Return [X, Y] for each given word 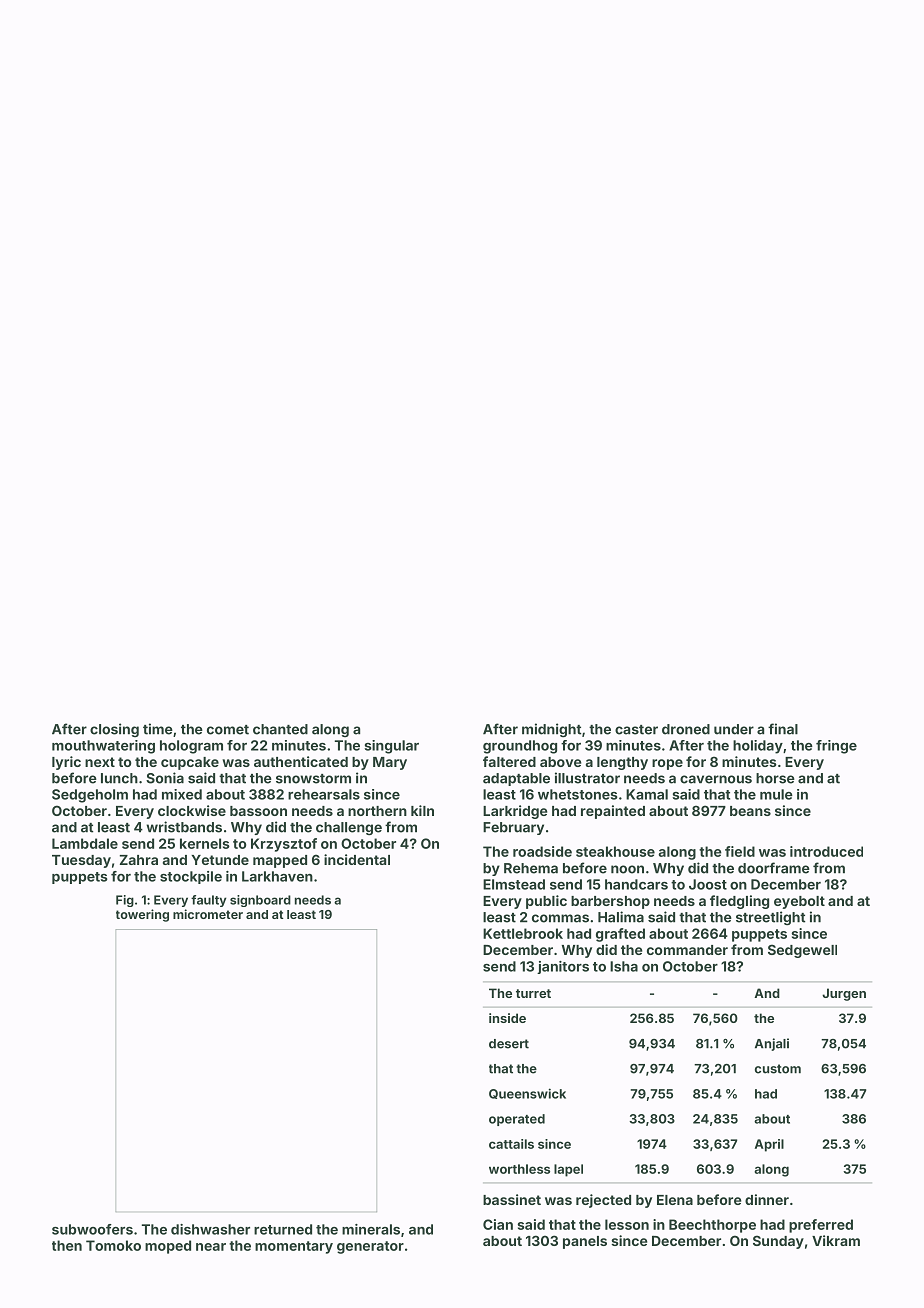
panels [585, 1242]
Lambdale [85, 843]
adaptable [516, 779]
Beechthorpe [712, 1226]
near [211, 1247]
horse [775, 778]
